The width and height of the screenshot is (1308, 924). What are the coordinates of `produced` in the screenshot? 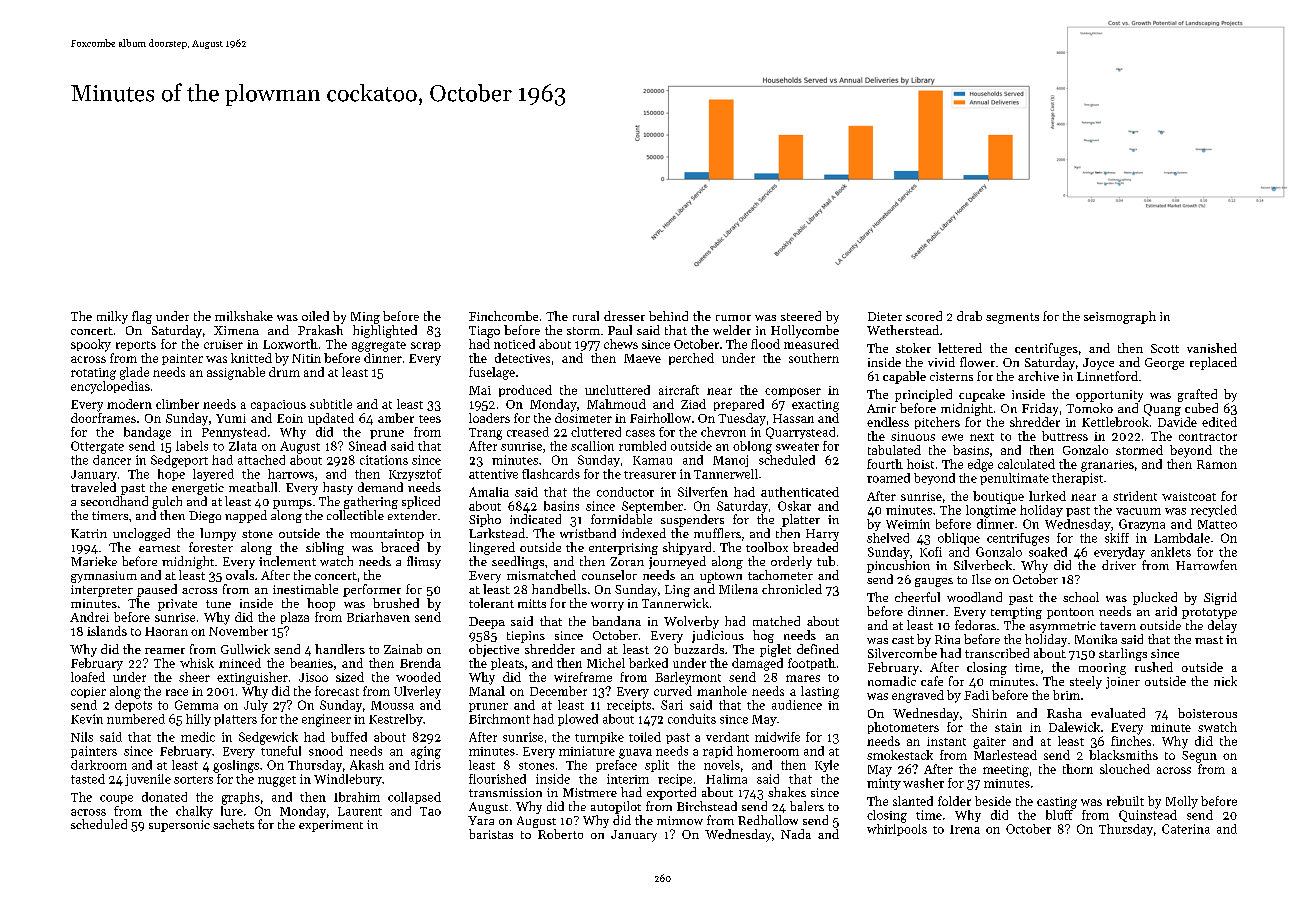 It's located at (525, 391).
